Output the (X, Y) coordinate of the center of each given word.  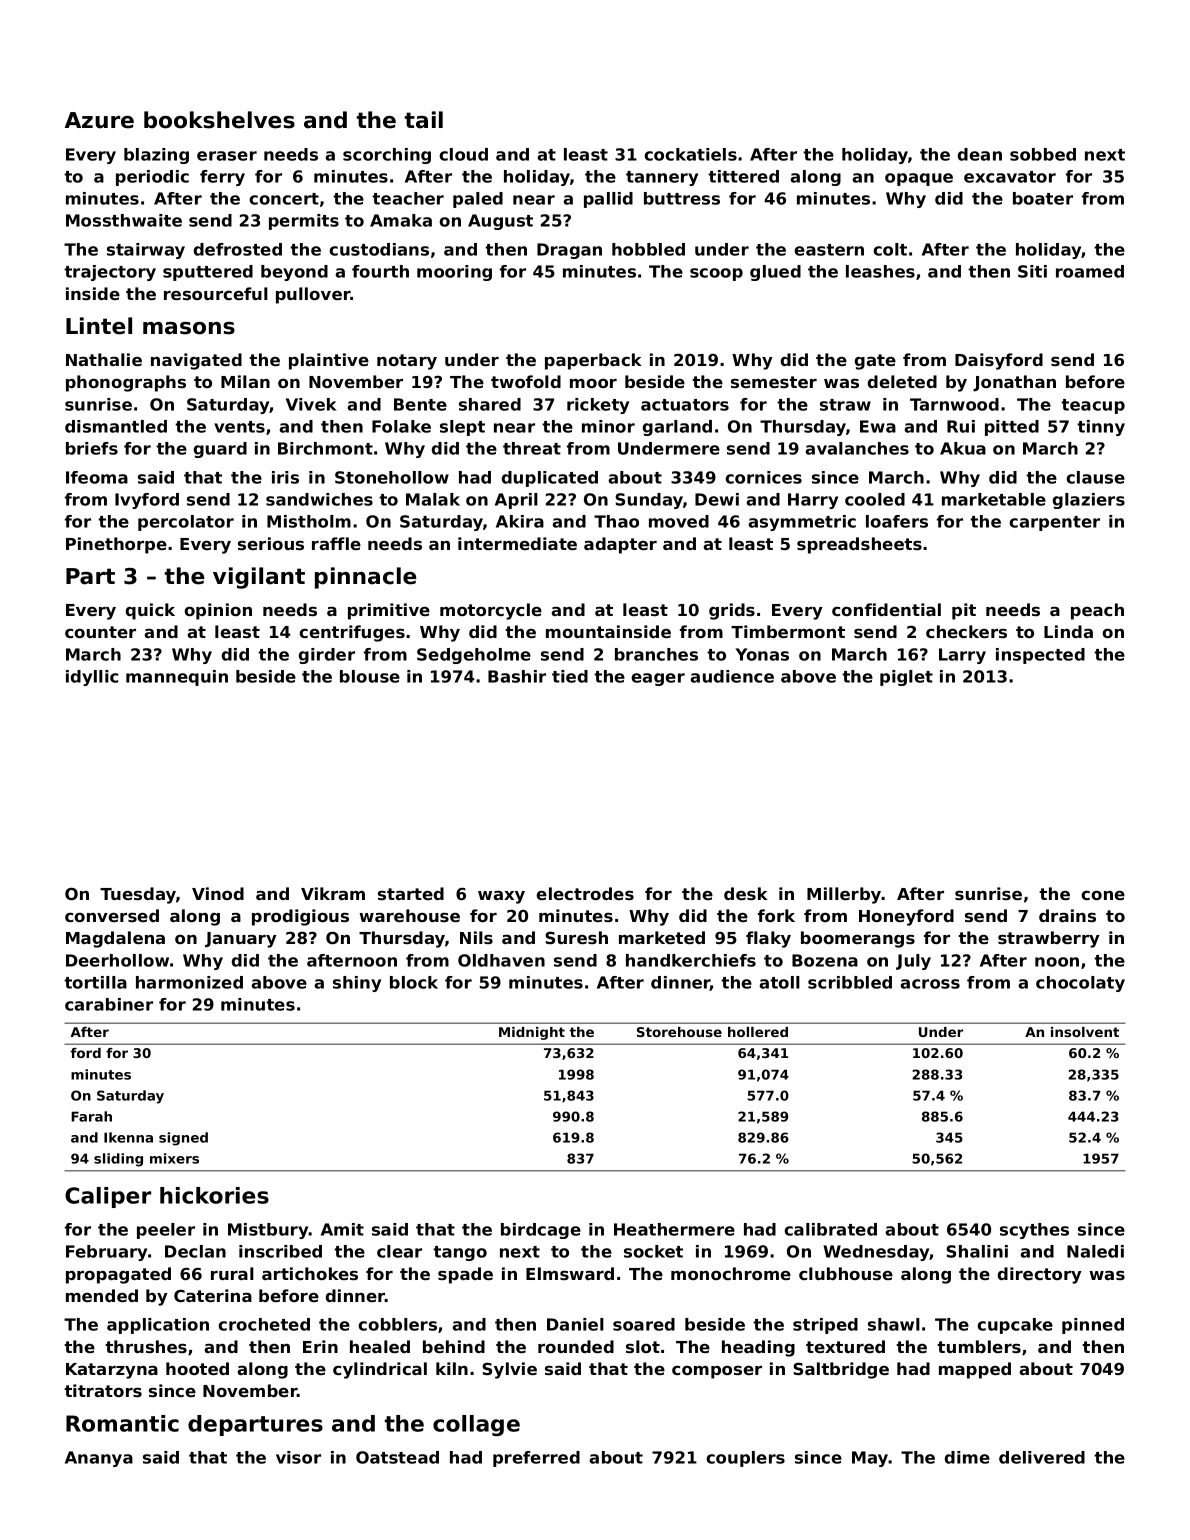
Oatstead (397, 1457)
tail (424, 120)
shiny (357, 984)
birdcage (541, 1231)
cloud (463, 154)
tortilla (95, 982)
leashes (880, 271)
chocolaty (1080, 984)
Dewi (717, 499)
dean (980, 154)
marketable (994, 499)
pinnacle (365, 578)
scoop (716, 274)
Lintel (99, 326)
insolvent (1085, 1032)
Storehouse (679, 1032)
